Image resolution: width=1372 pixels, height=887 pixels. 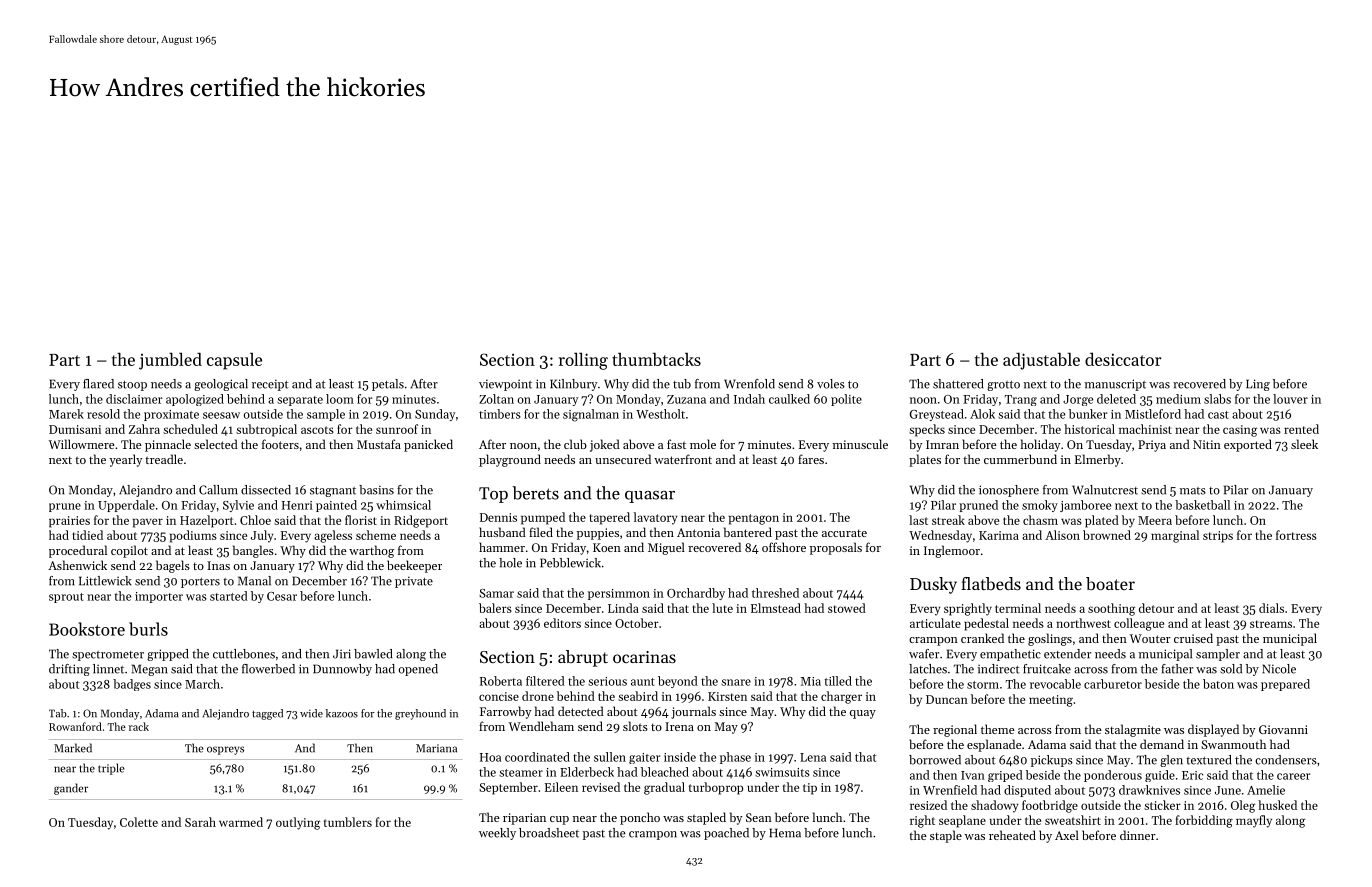 I want to click on editors, so click(x=562, y=623).
